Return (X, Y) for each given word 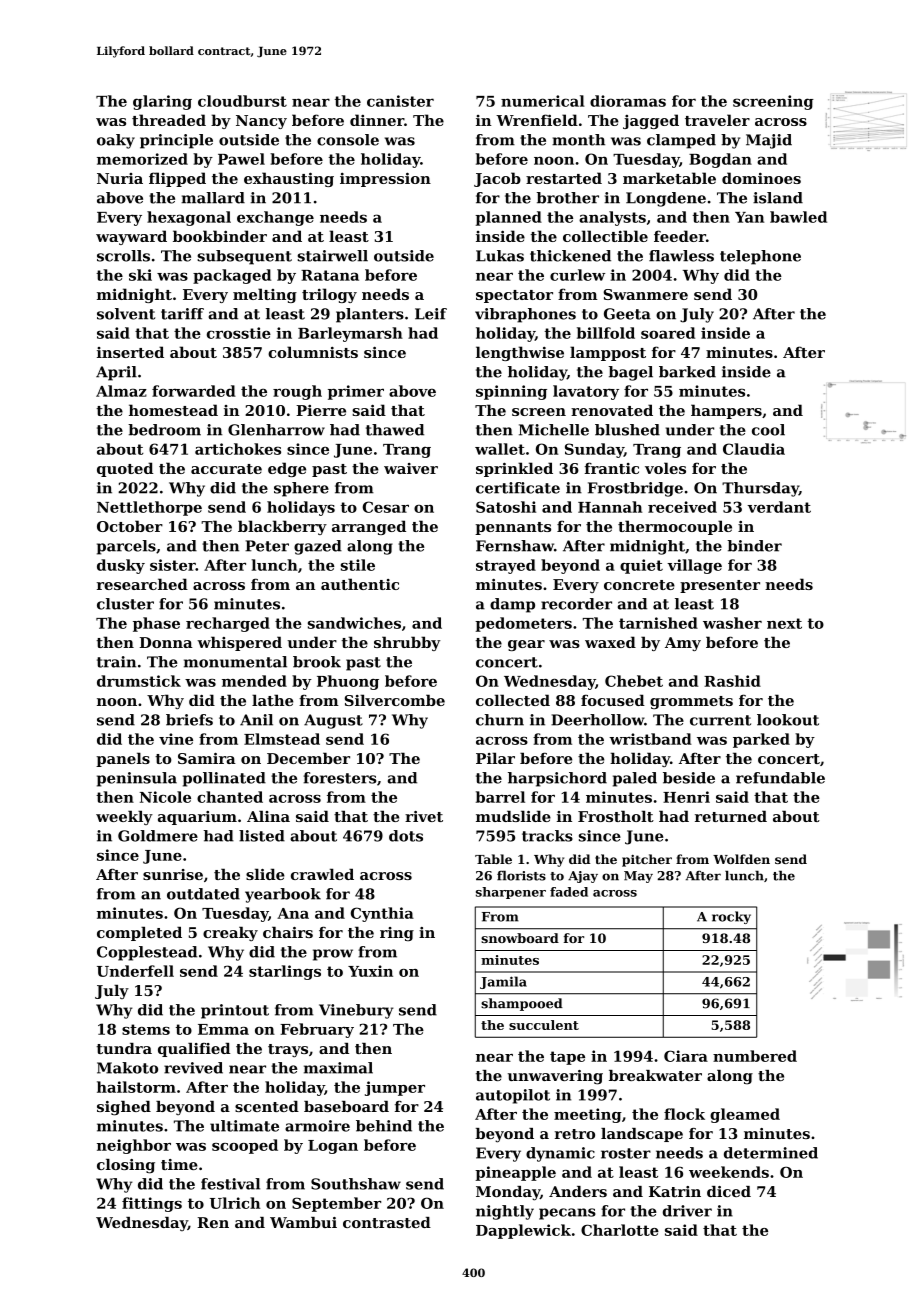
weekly (124, 817)
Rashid (732, 681)
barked (687, 372)
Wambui (303, 1222)
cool (768, 430)
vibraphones (525, 315)
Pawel (241, 159)
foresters (340, 778)
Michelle (554, 430)
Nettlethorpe (149, 508)
